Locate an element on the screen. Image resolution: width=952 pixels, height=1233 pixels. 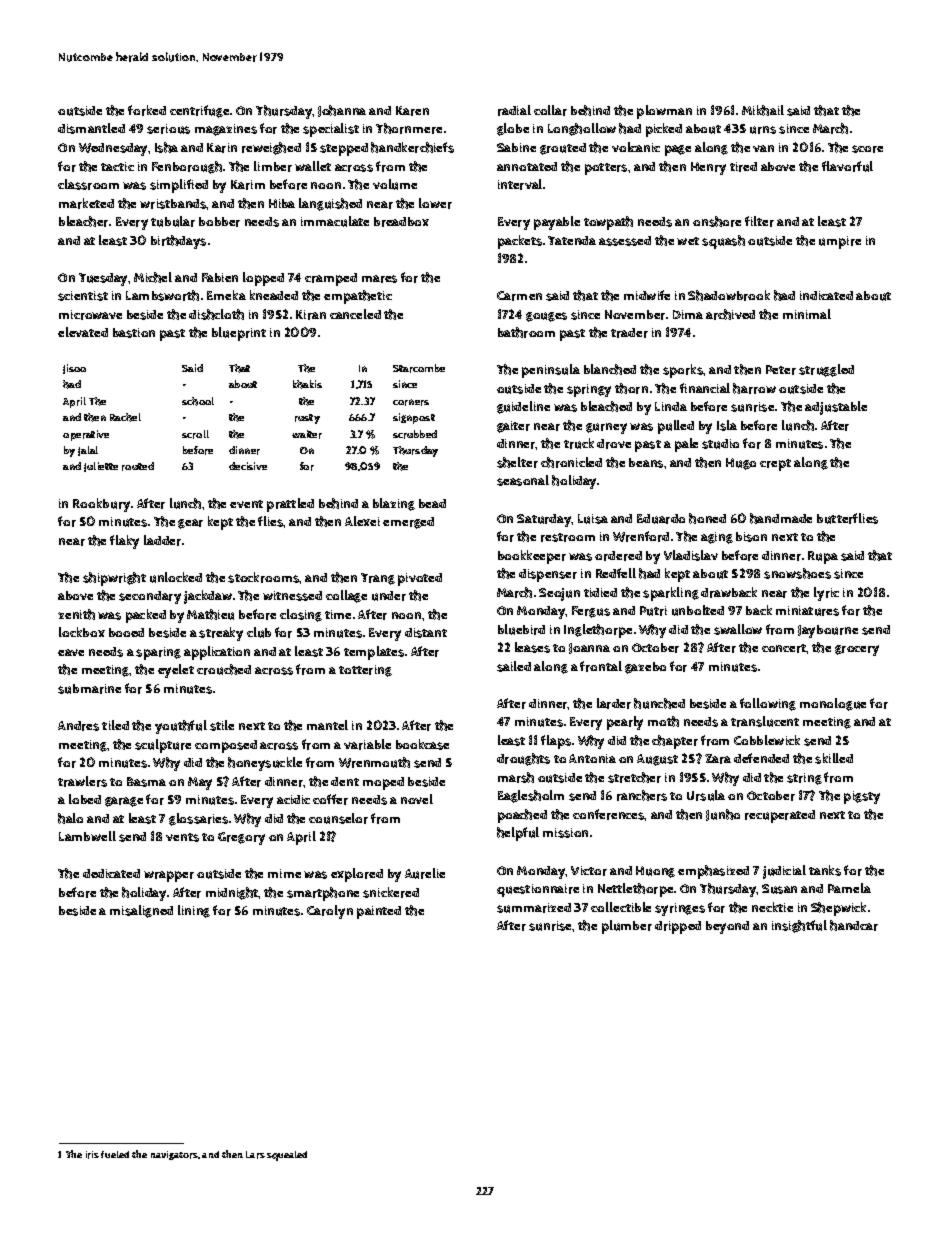
centrifuge is located at coordinates (199, 111).
